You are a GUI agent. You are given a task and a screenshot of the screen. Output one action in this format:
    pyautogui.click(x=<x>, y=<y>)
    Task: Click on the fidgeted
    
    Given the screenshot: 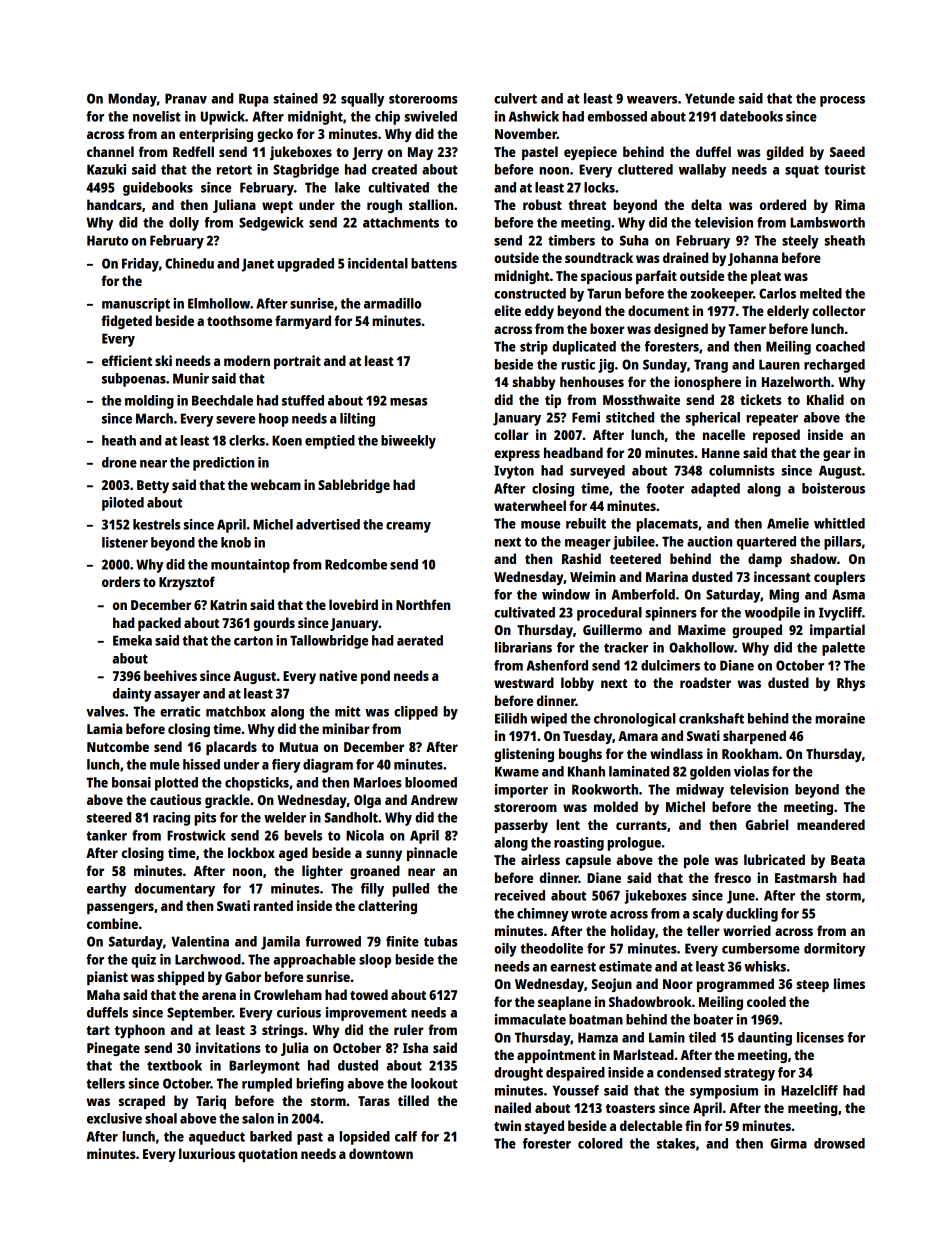 What is the action you would take?
    pyautogui.click(x=126, y=322)
